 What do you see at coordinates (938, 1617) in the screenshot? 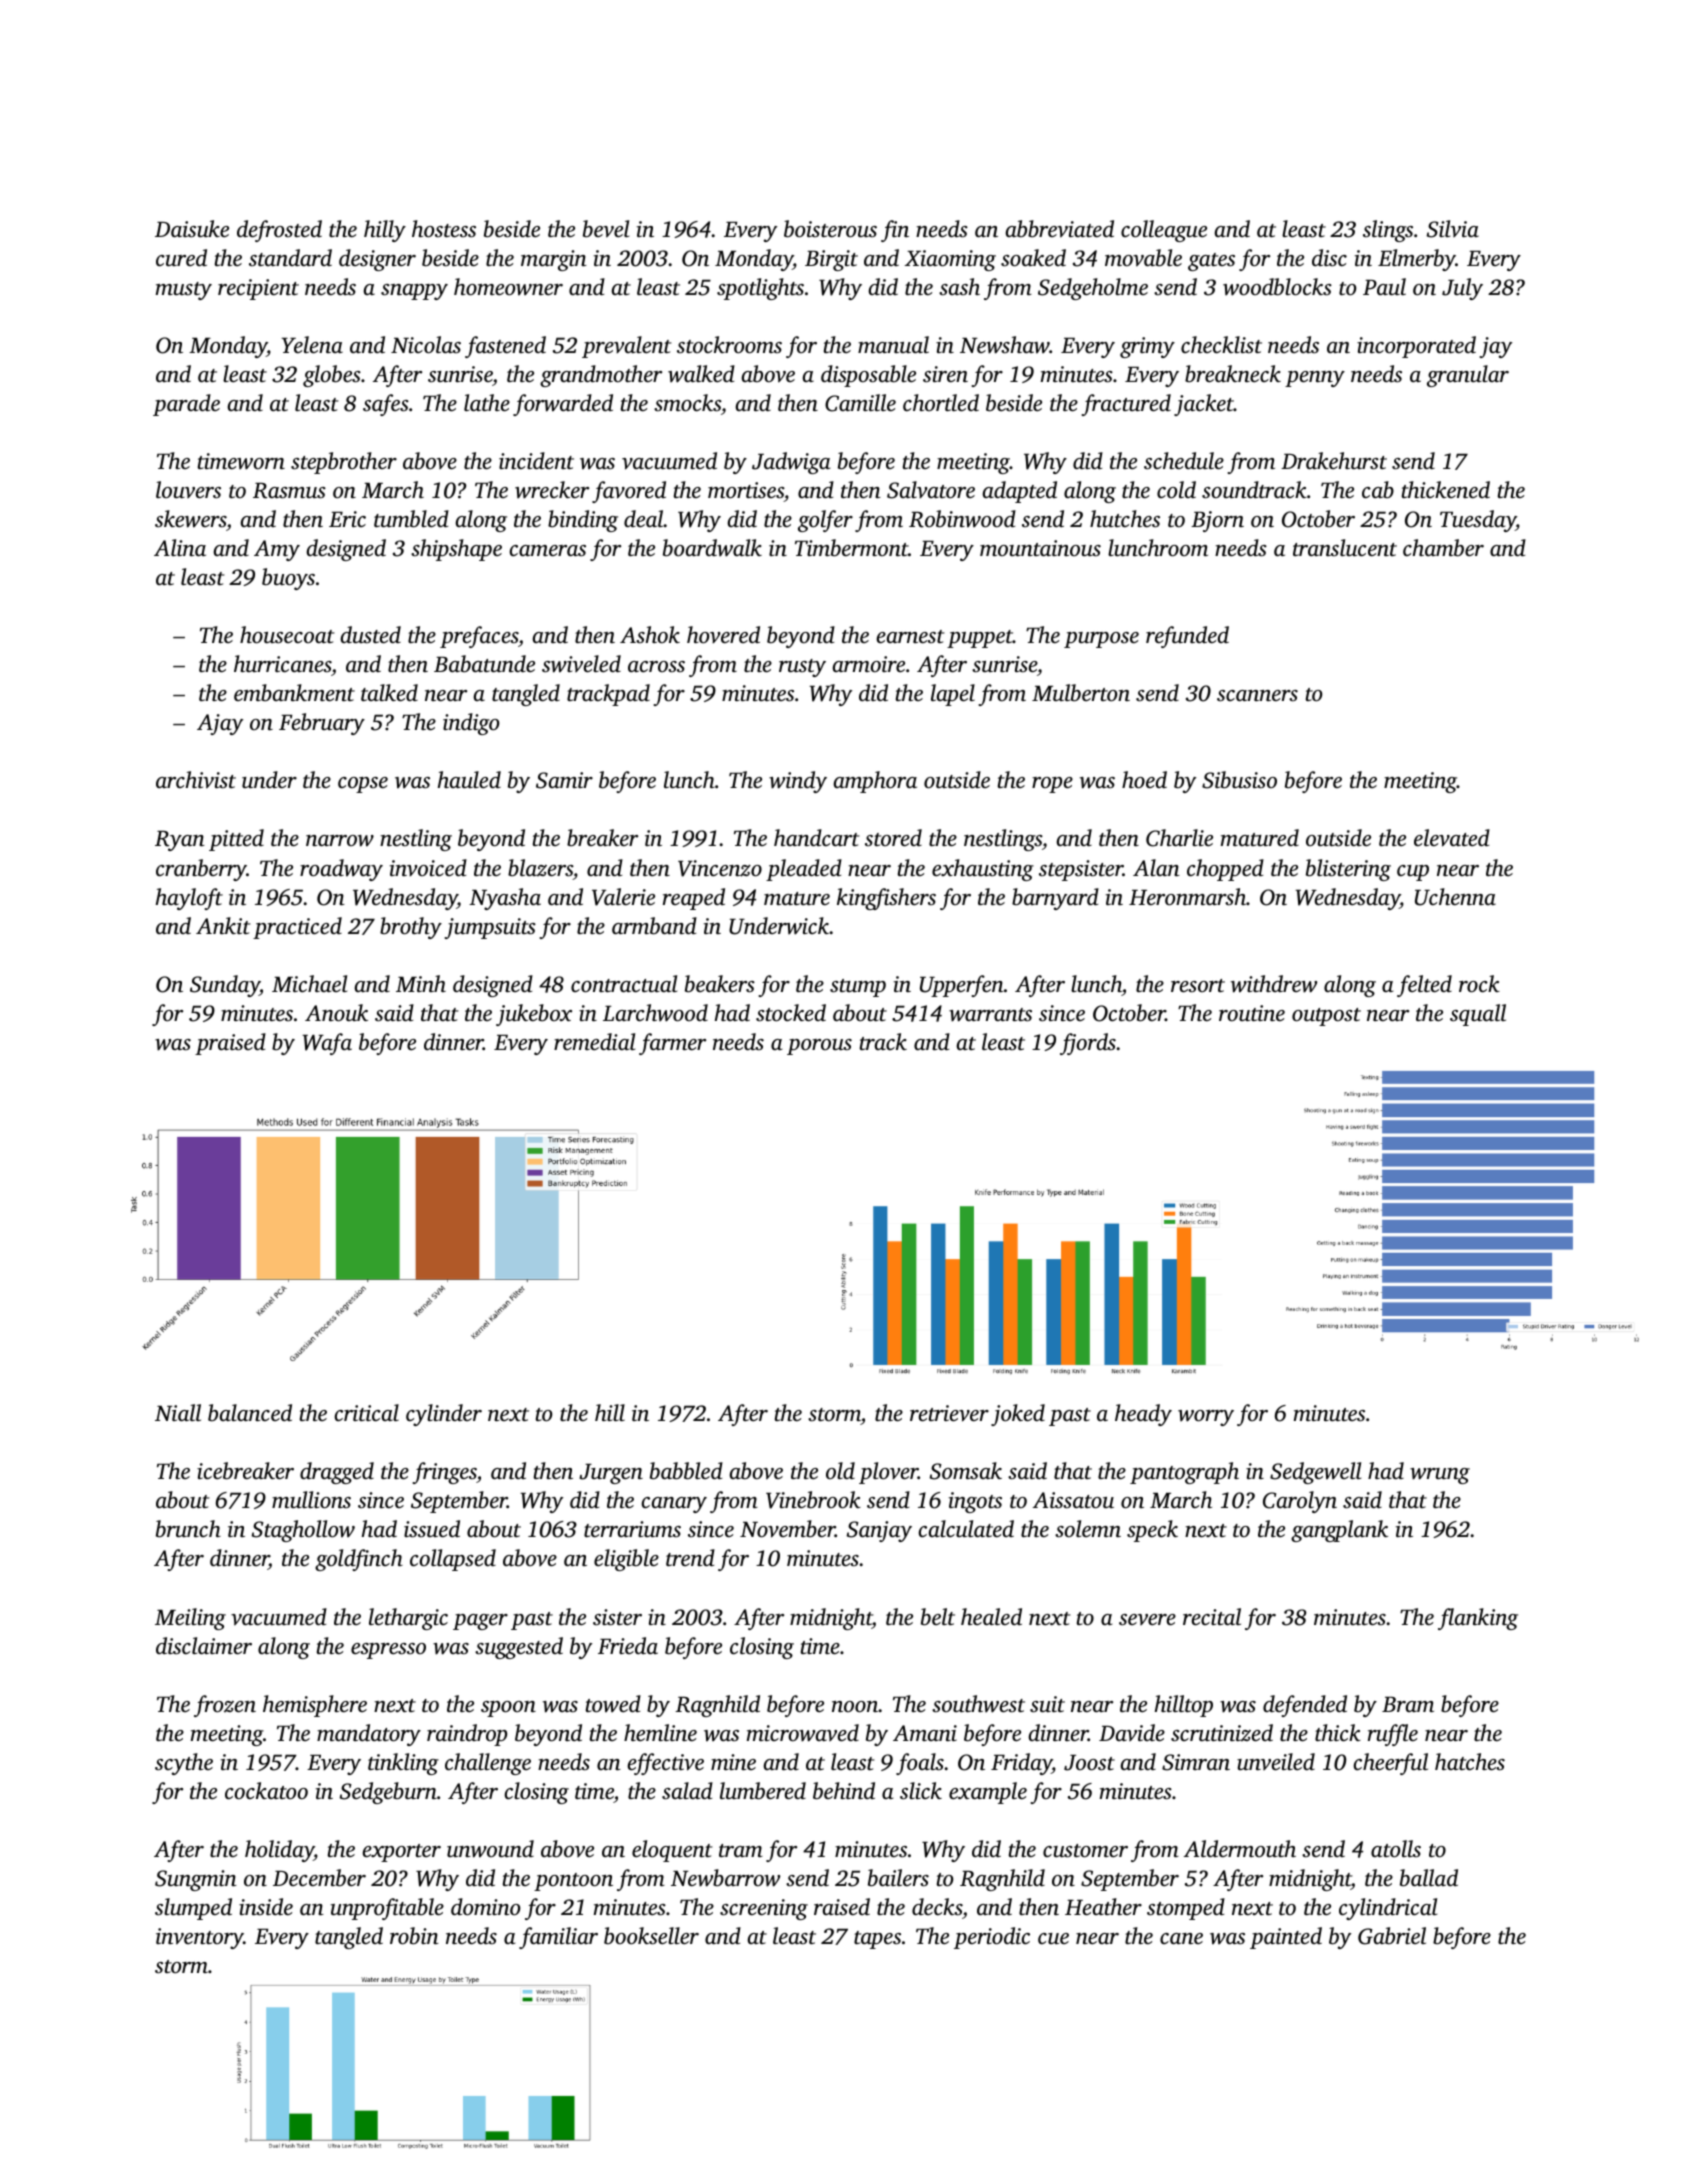
I see `belt` at bounding box center [938, 1617].
